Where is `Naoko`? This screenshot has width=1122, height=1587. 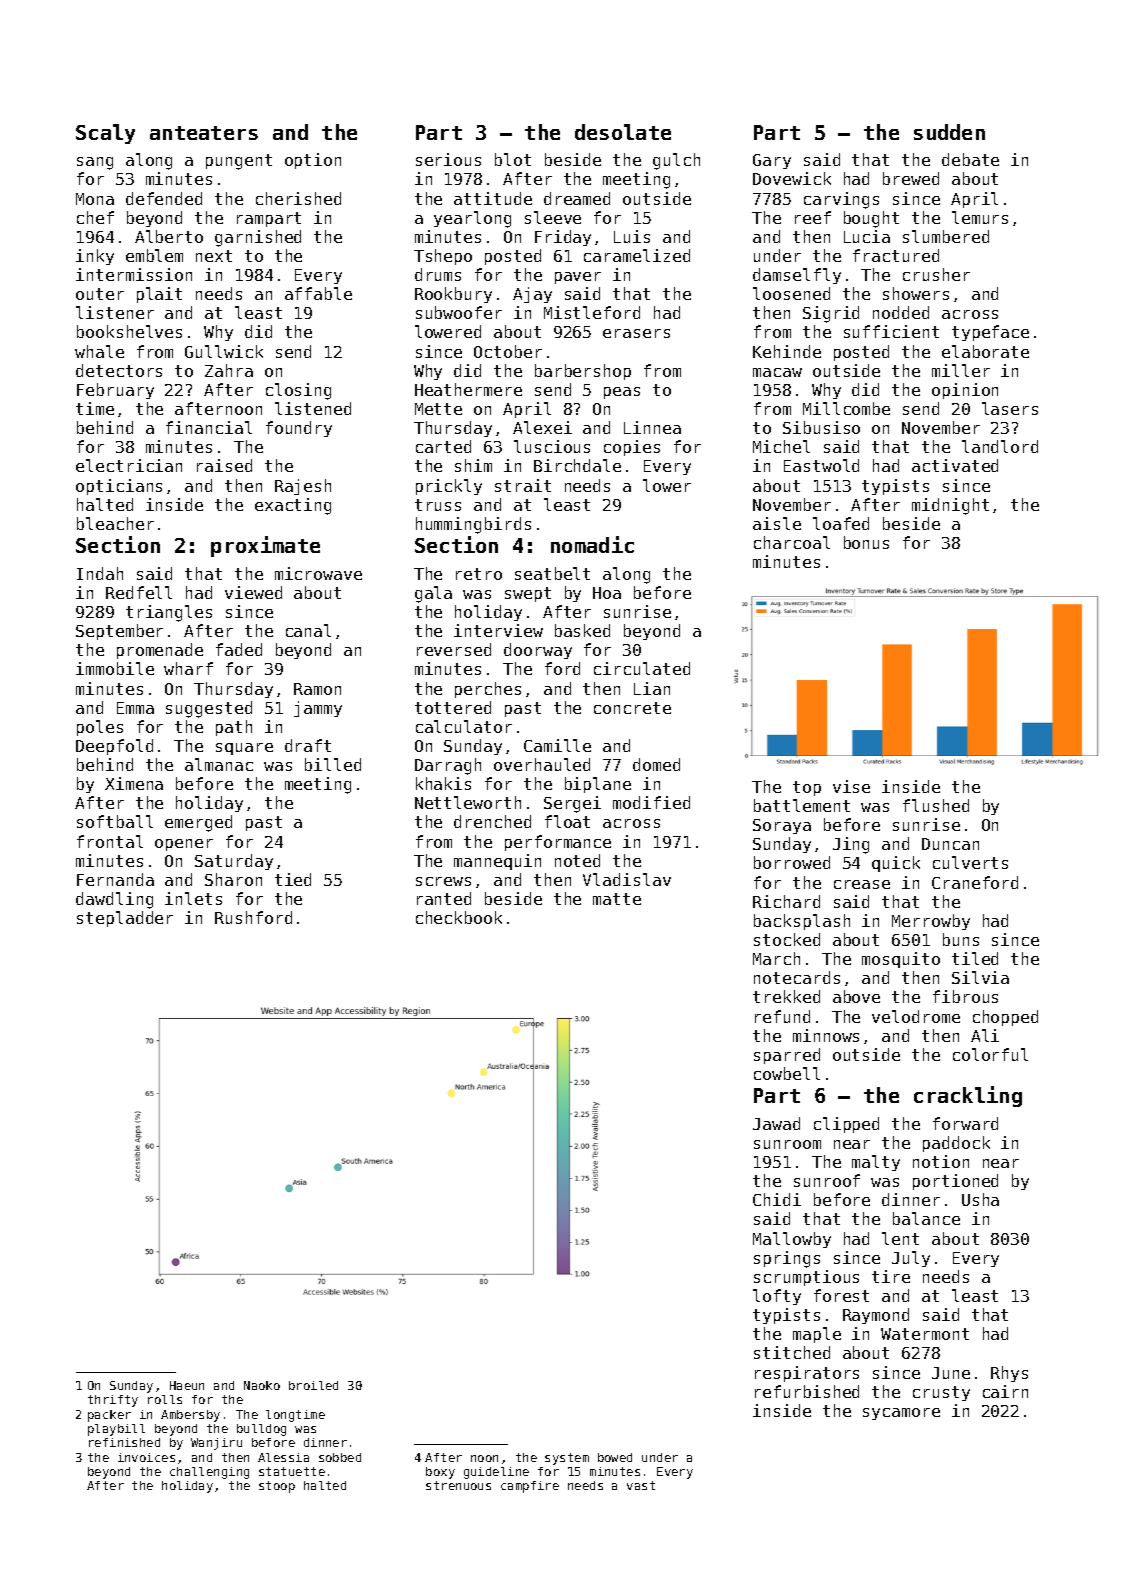
Naoko is located at coordinates (262, 1385).
